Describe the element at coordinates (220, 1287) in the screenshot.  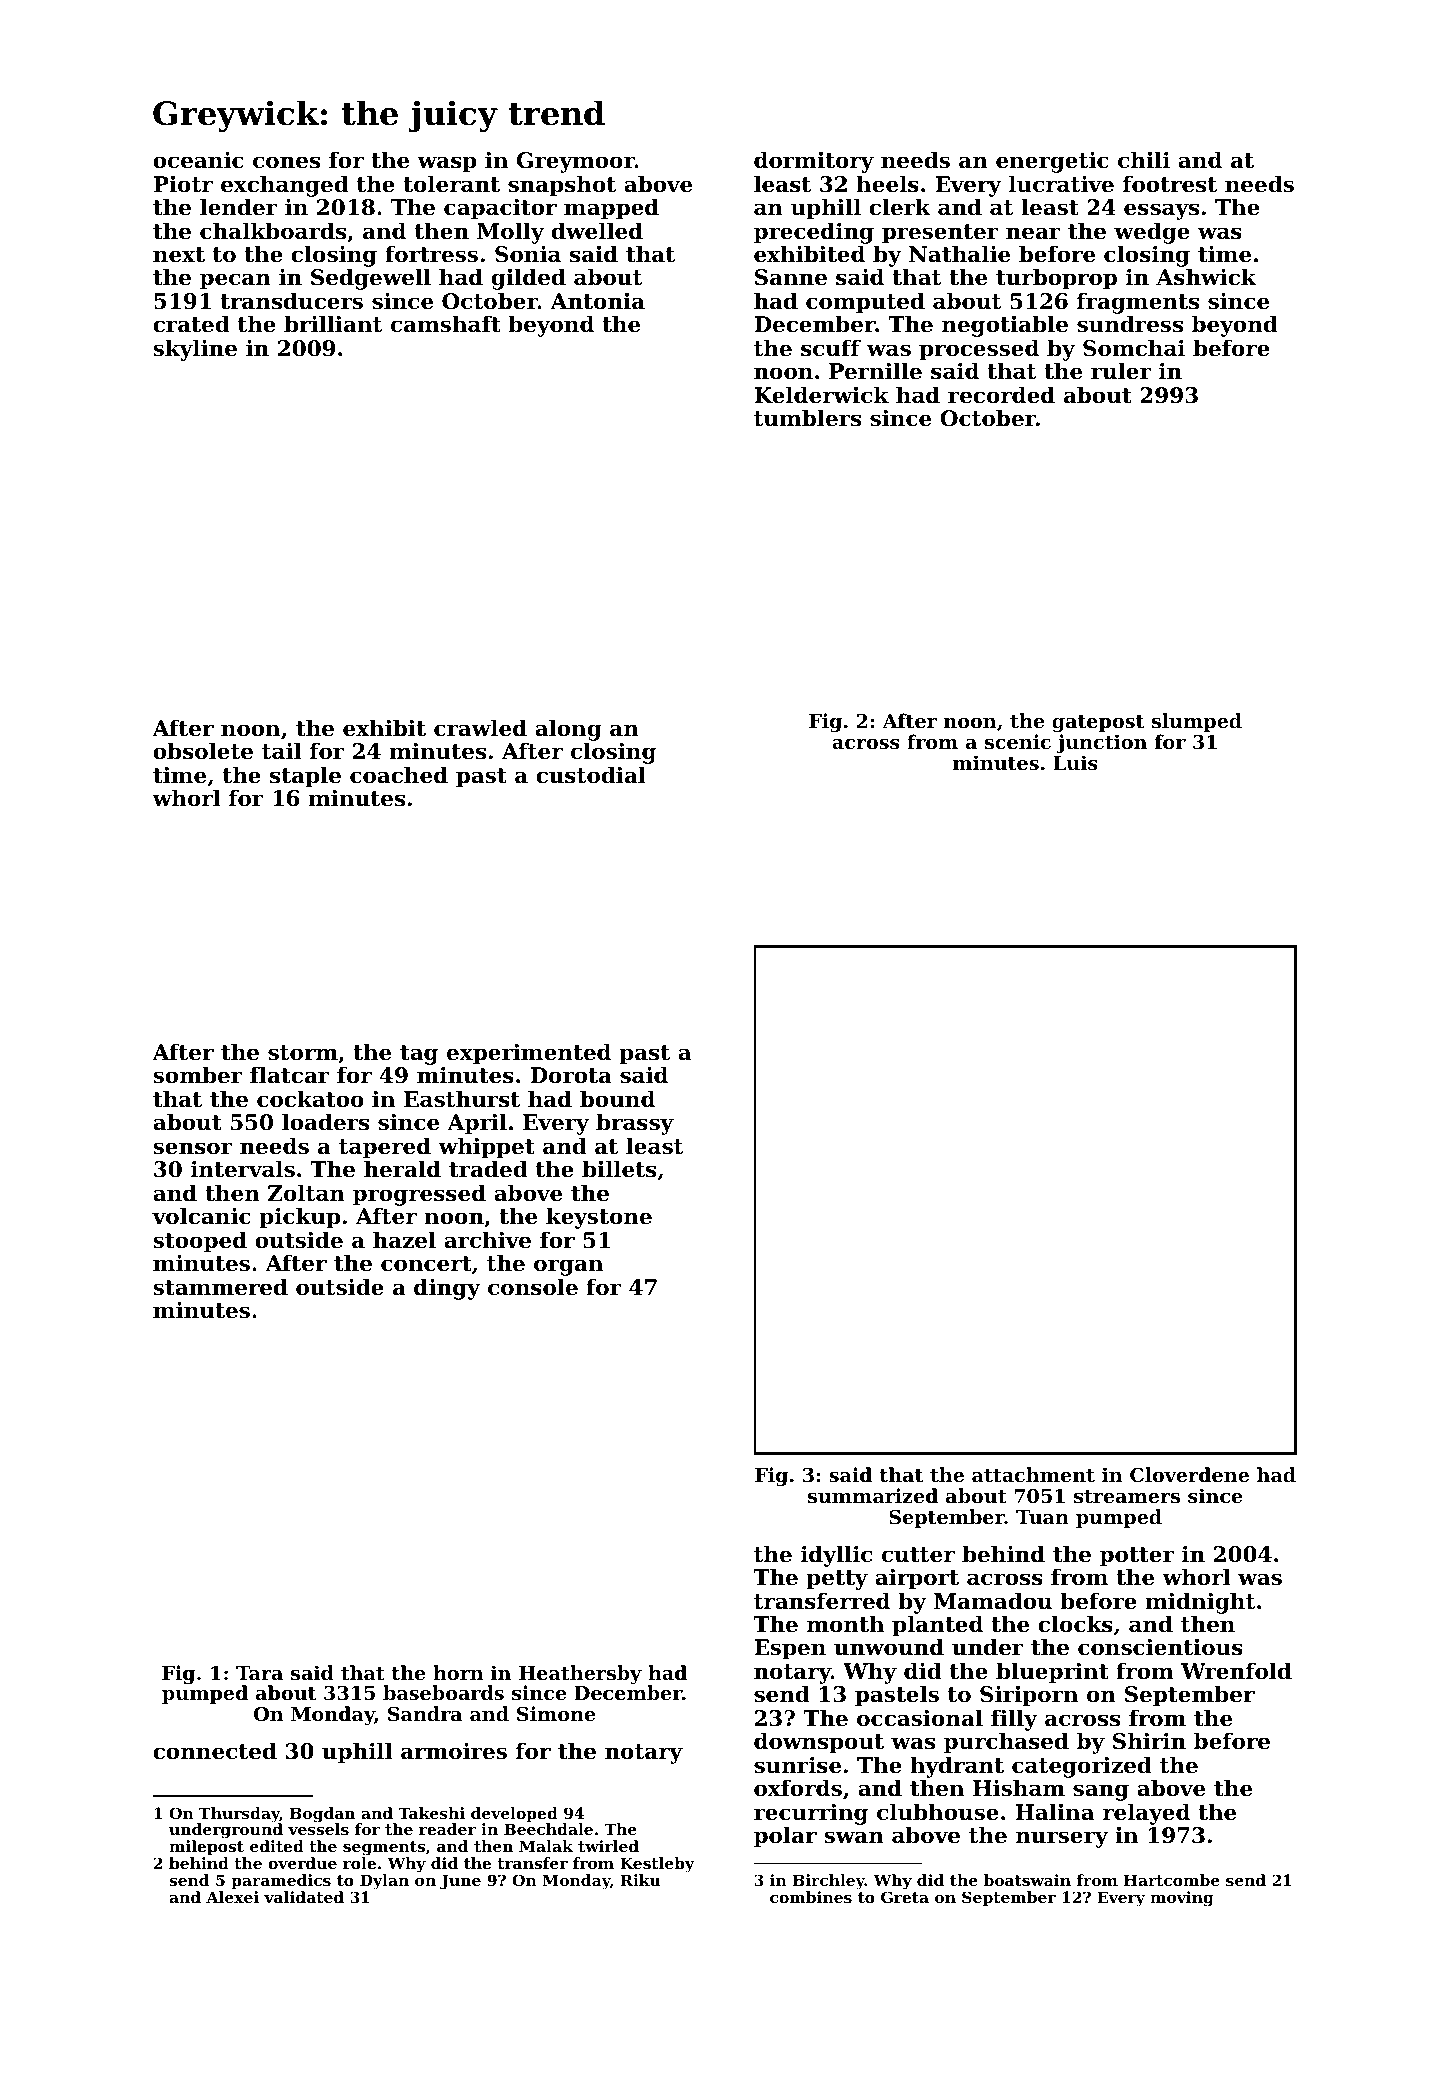
I see `stammered` at that location.
